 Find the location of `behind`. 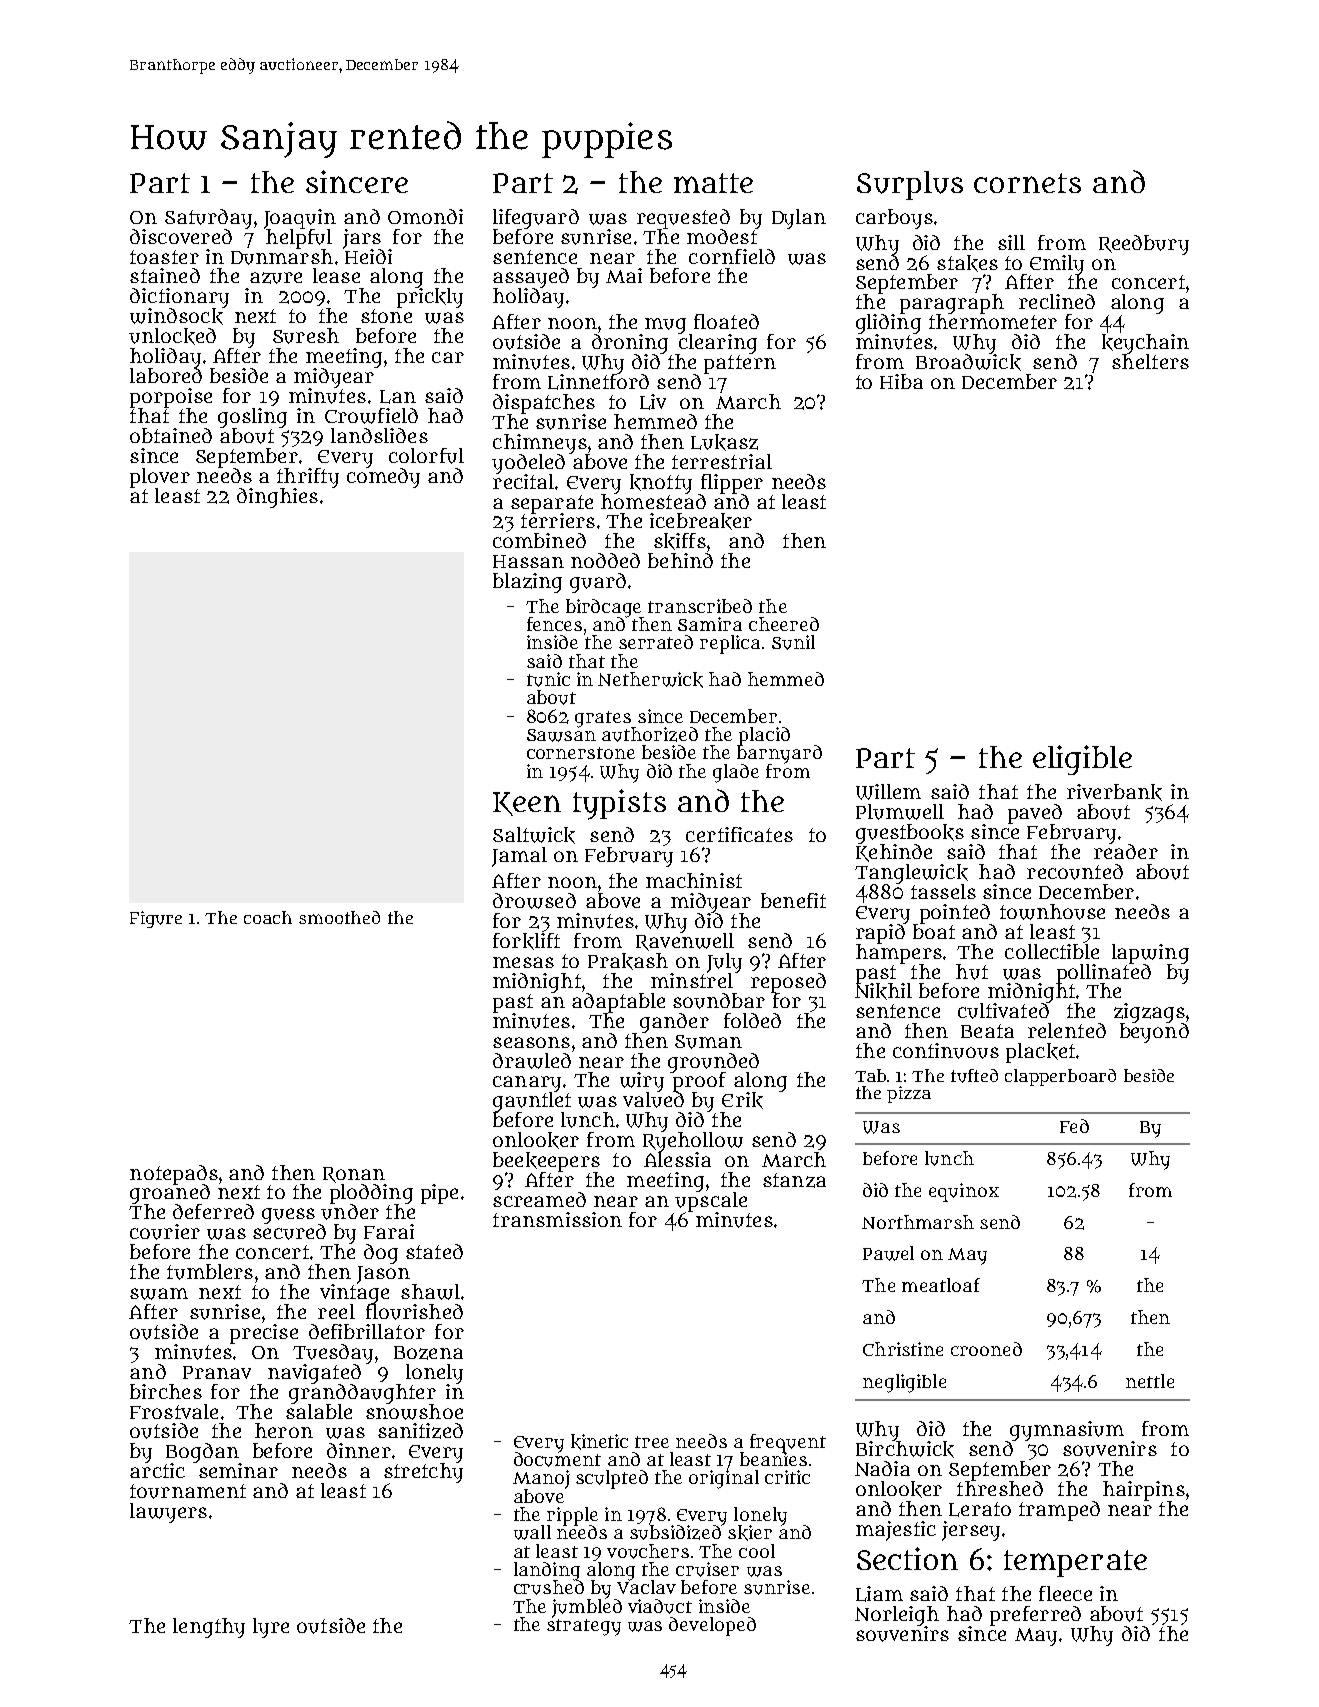

behind is located at coordinates (680, 560).
